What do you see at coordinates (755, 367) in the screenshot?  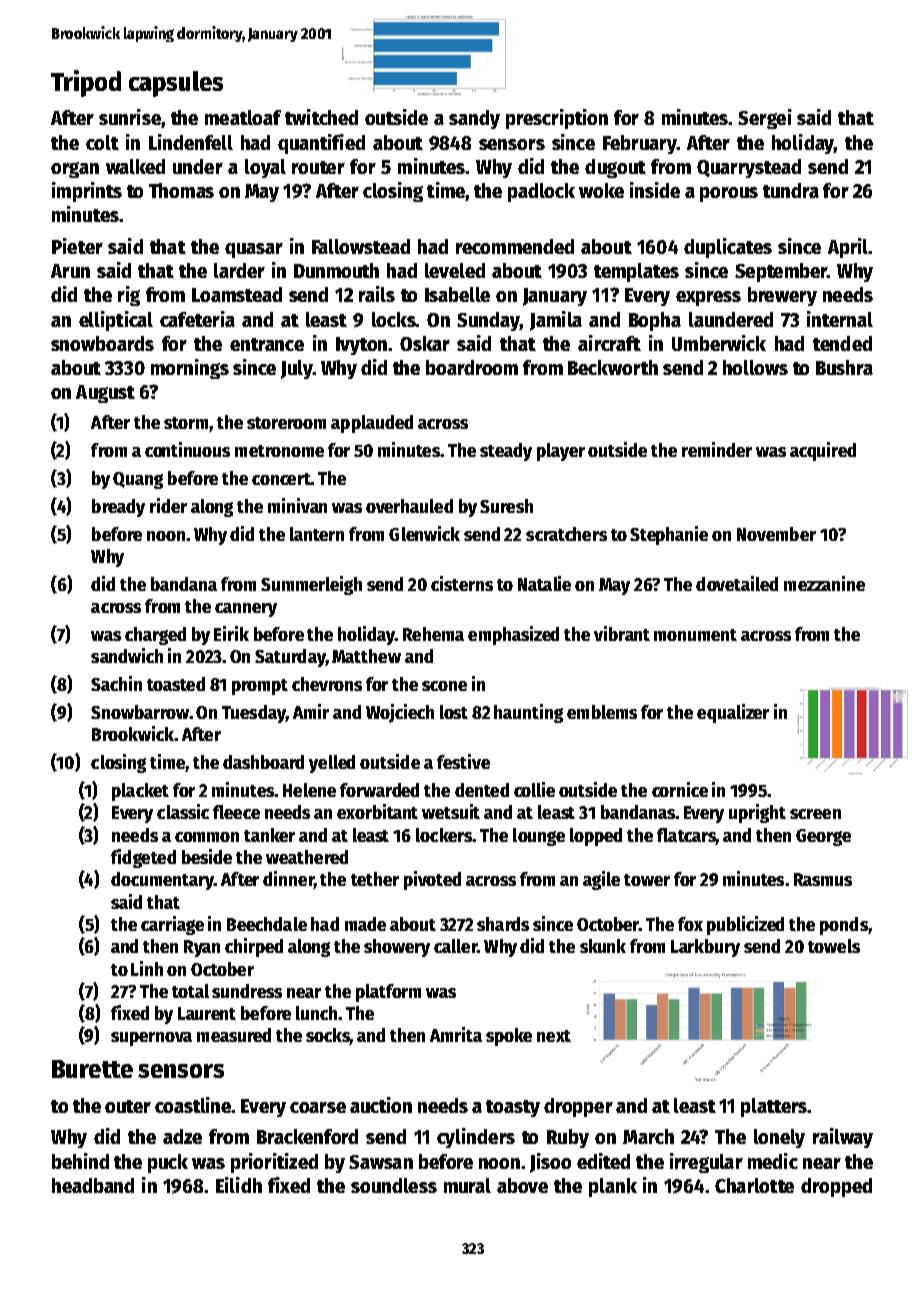 I see `hollows` at bounding box center [755, 367].
